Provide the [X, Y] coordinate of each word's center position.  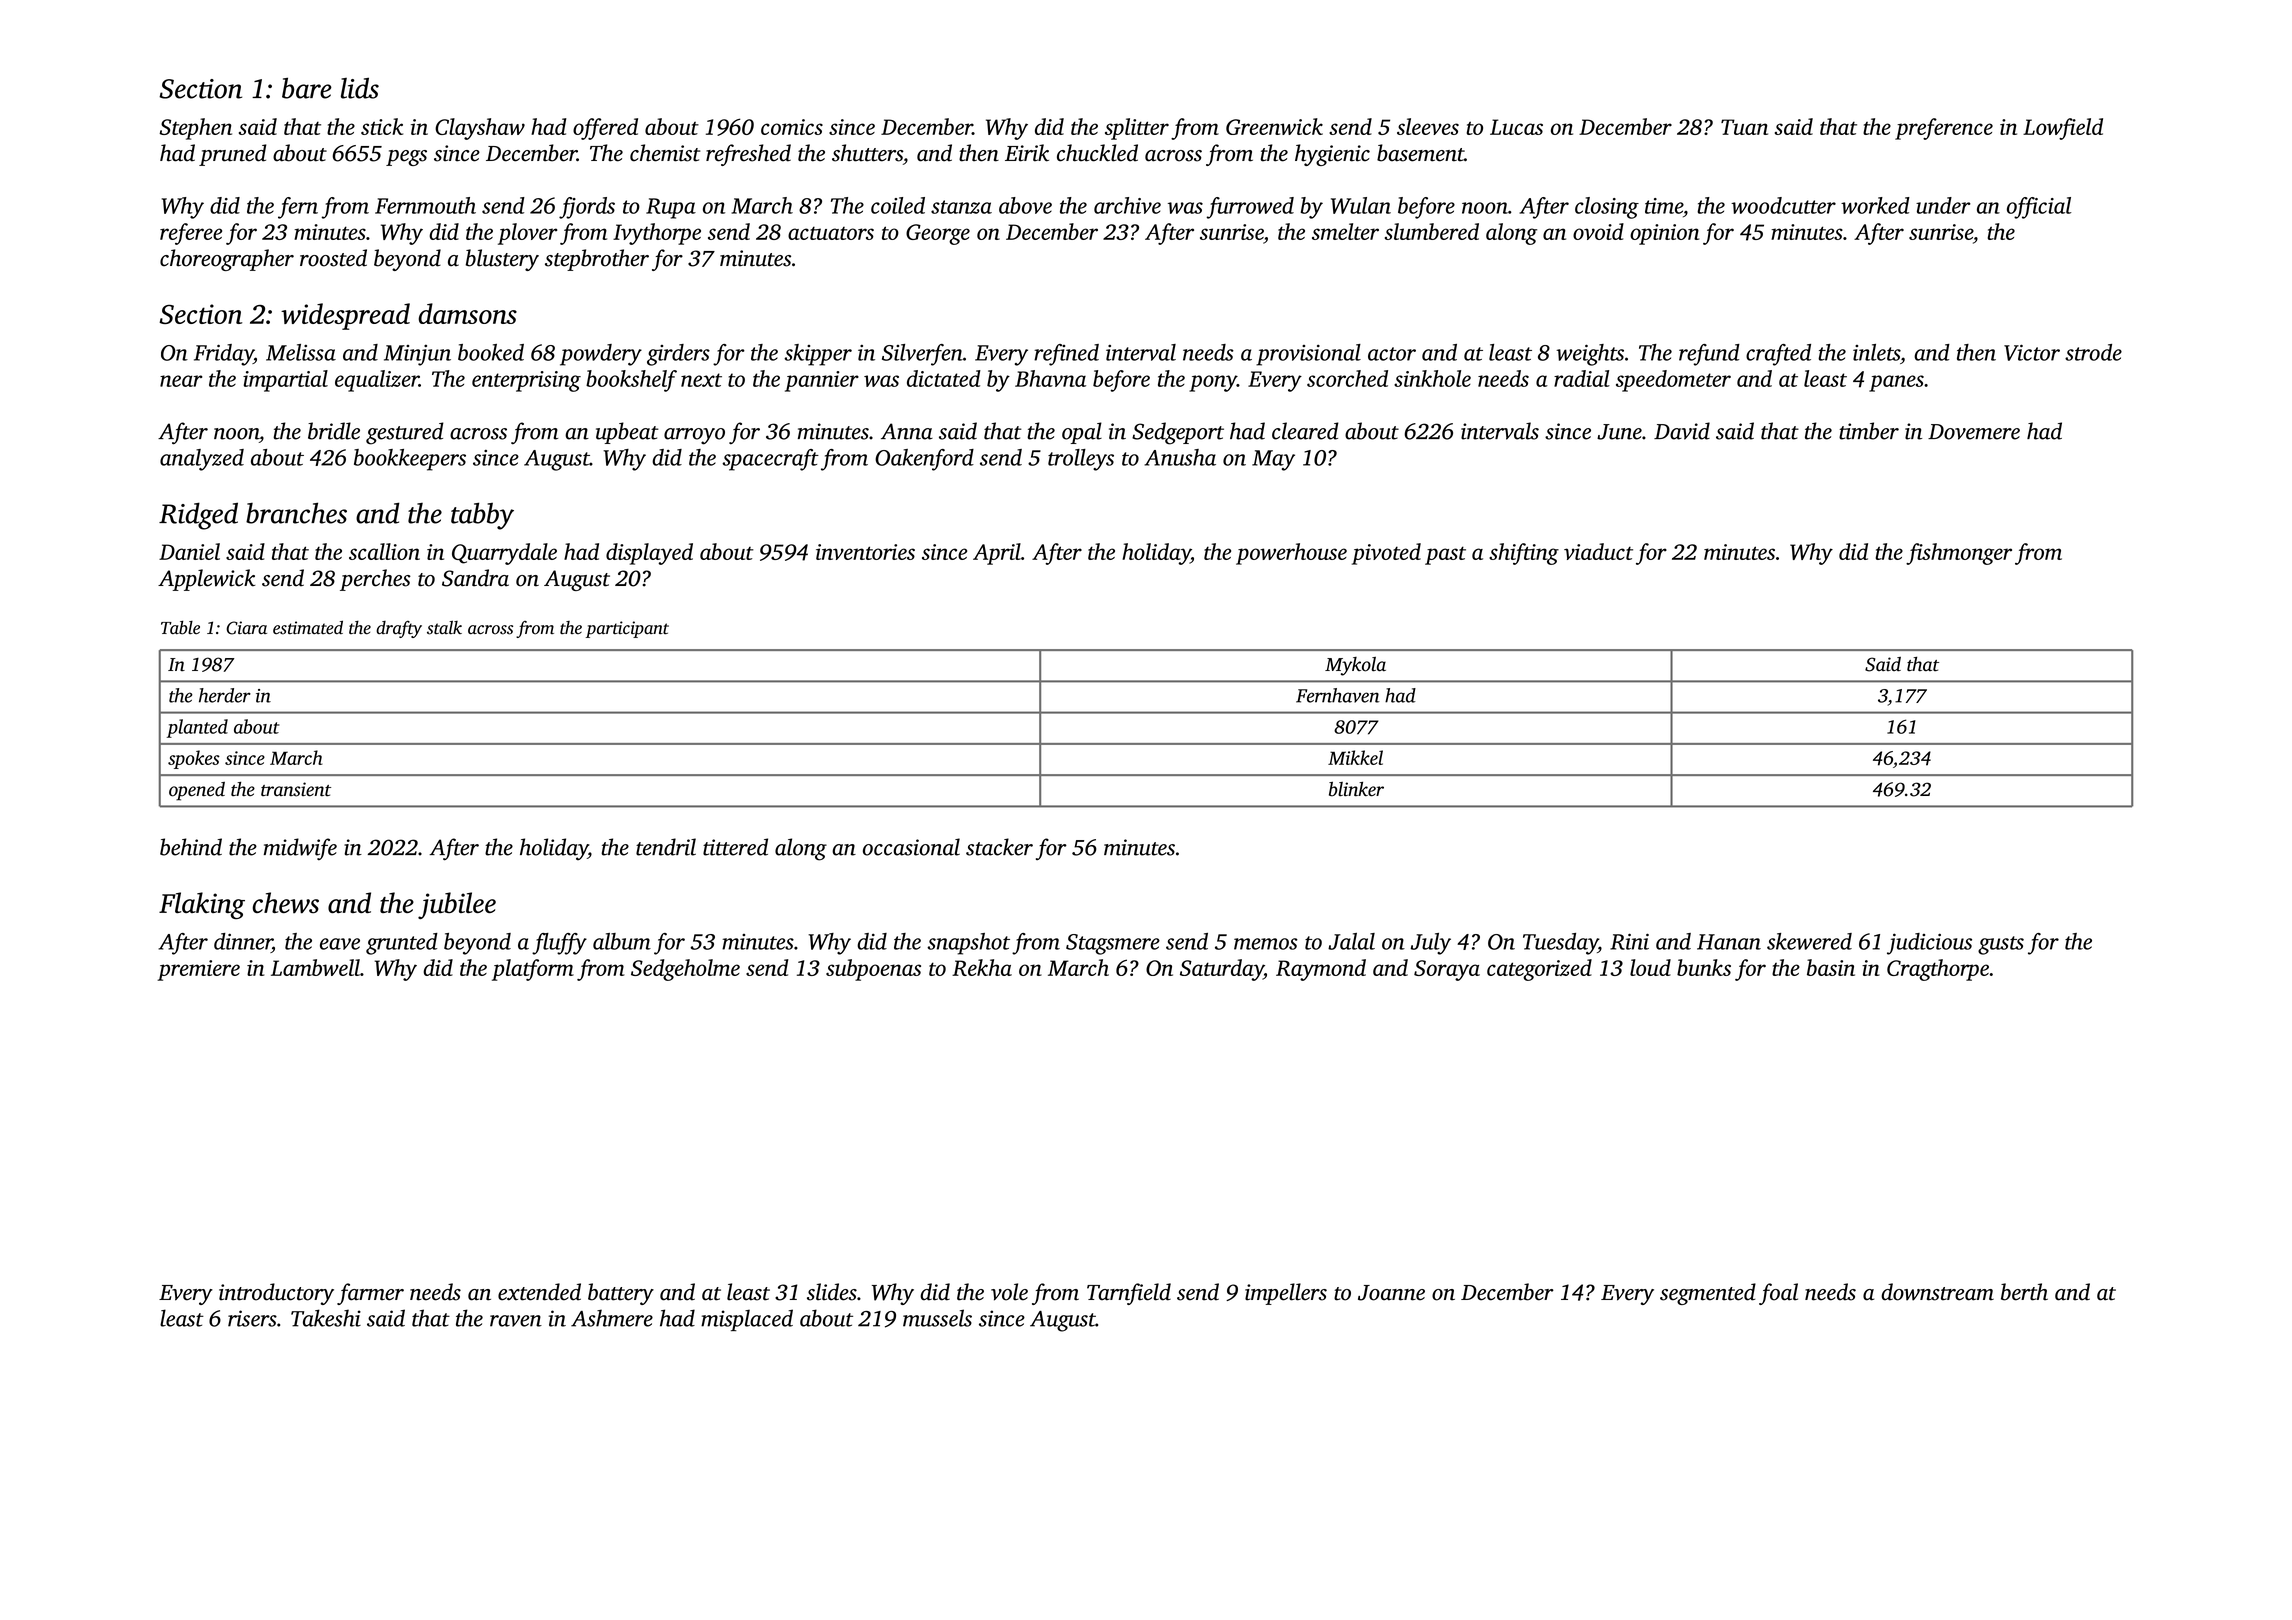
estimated [308, 628]
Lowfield [2063, 129]
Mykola [1355, 666]
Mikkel [1355, 757]
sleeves [1428, 126]
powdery [601, 355]
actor [1392, 354]
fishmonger [1959, 554]
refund [1709, 355]
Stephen [195, 129]
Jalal [1351, 941]
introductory [276, 1294]
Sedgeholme [685, 970]
